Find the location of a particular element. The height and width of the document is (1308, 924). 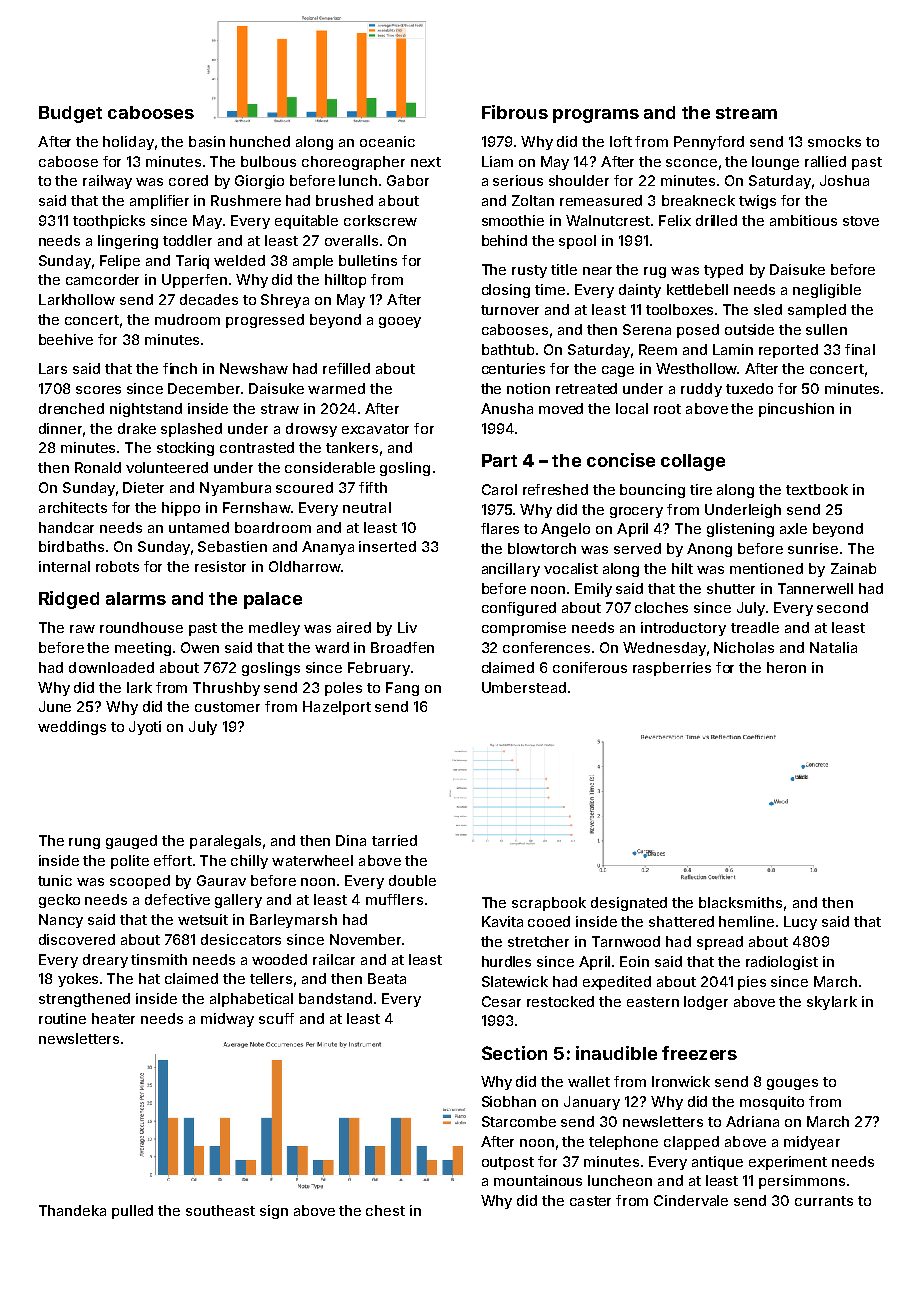

weddings is located at coordinates (72, 728).
